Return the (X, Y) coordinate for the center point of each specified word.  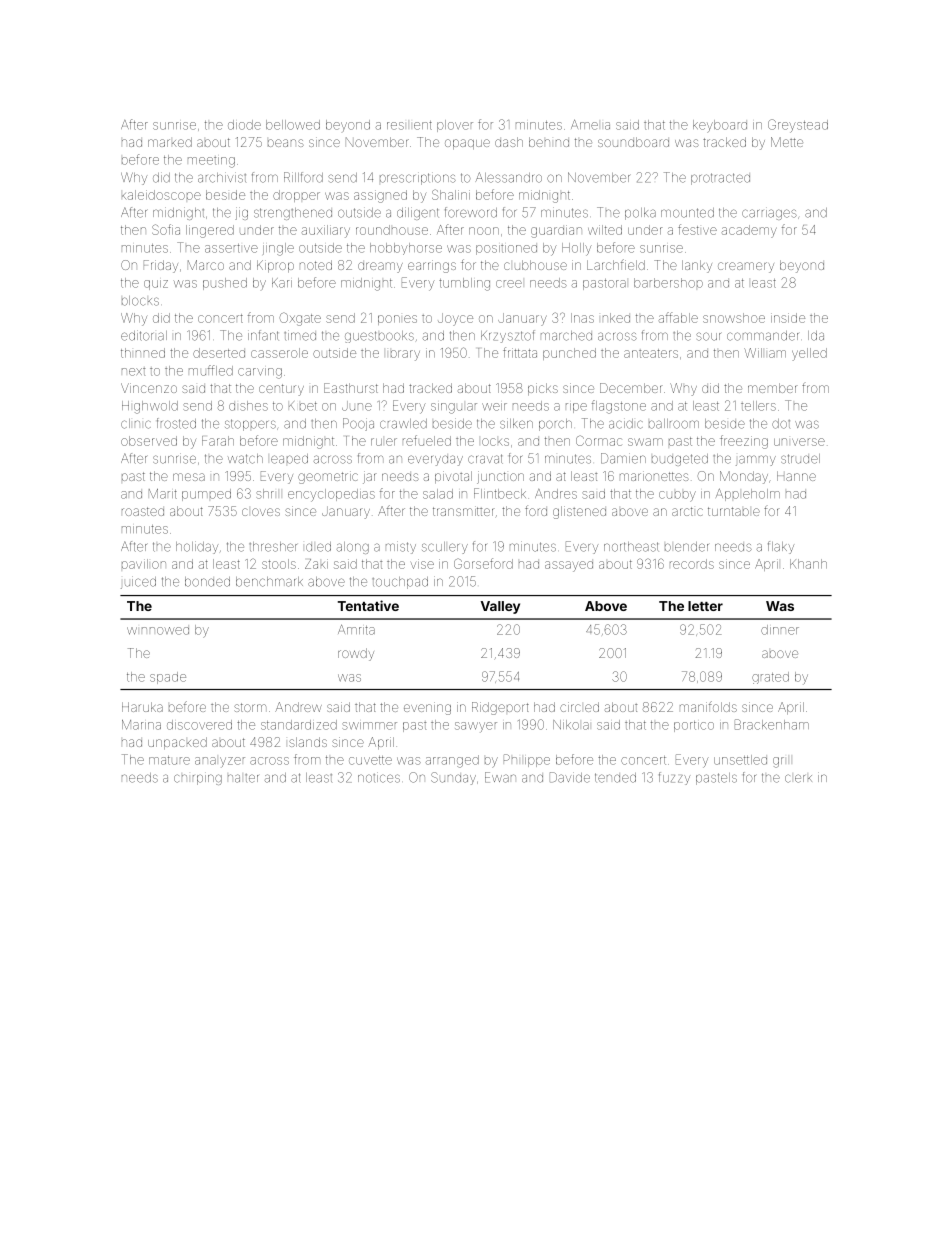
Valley (500, 607)
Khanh (808, 564)
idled (318, 547)
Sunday (453, 778)
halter (243, 778)
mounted (687, 213)
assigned (380, 196)
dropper (296, 196)
